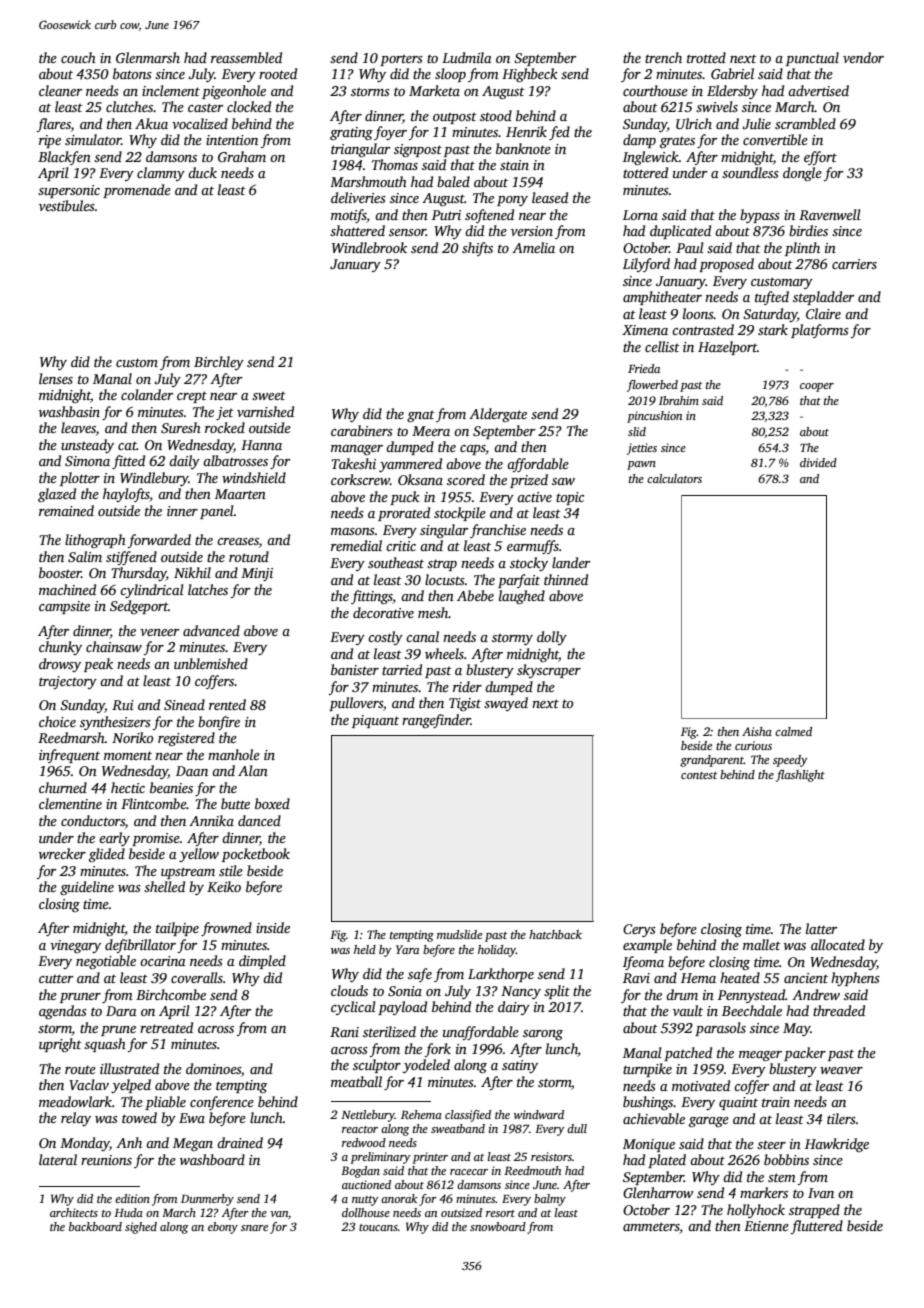  Describe the element at coordinates (506, 704) in the page. I see `swayed` at that location.
